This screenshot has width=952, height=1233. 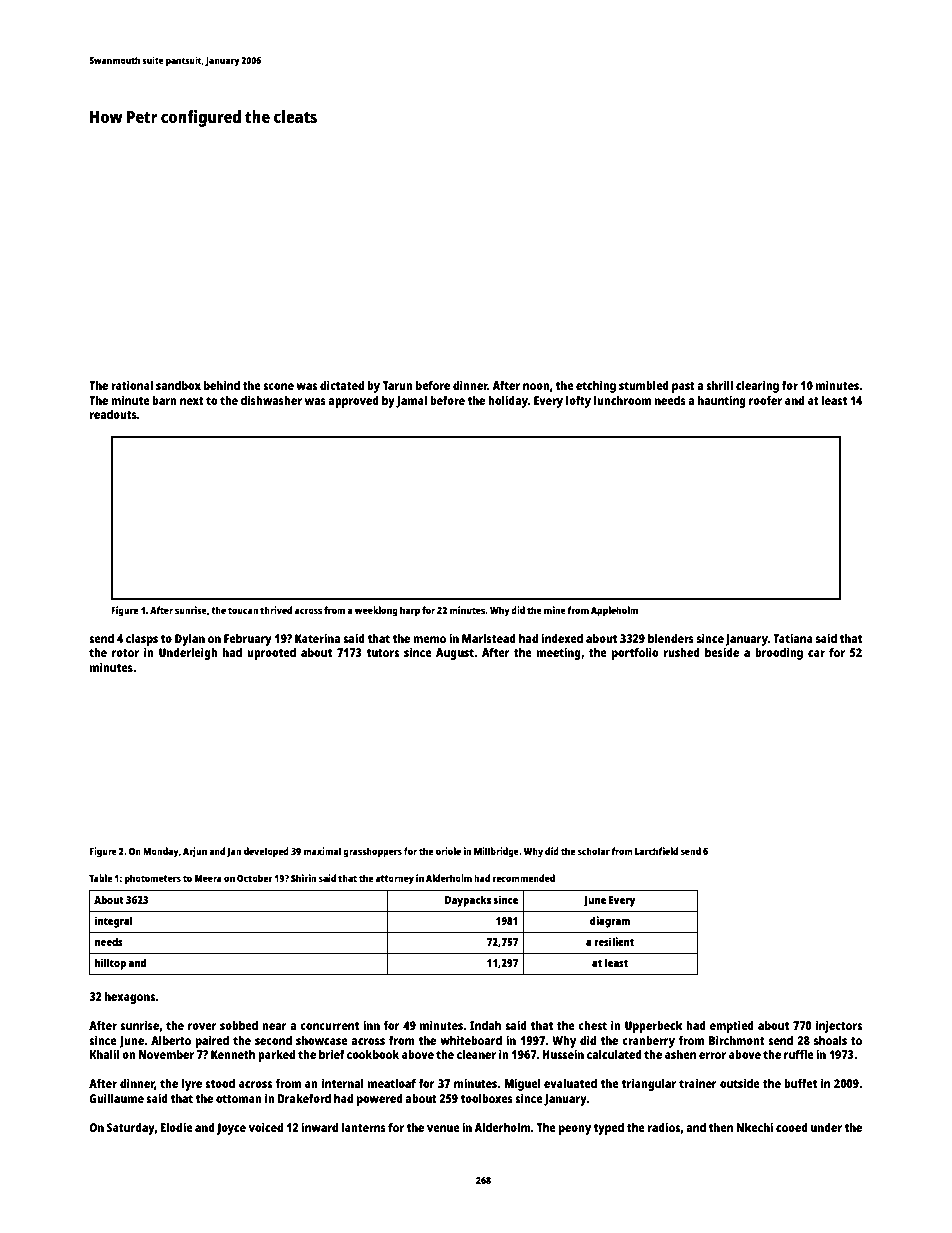 What do you see at coordinates (779, 653) in the screenshot?
I see `brooding` at bounding box center [779, 653].
